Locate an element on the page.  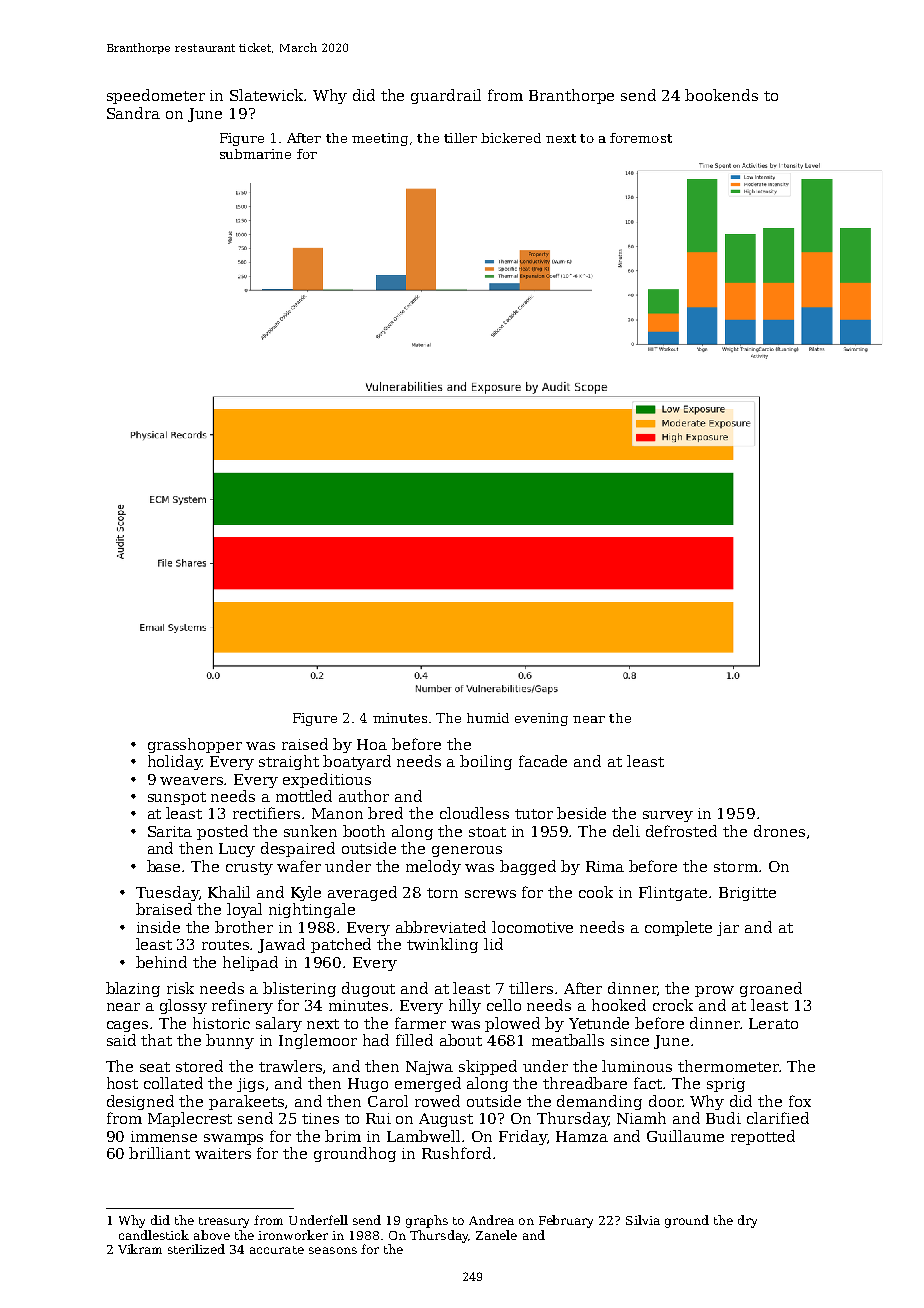
Zanele is located at coordinates (496, 1235).
